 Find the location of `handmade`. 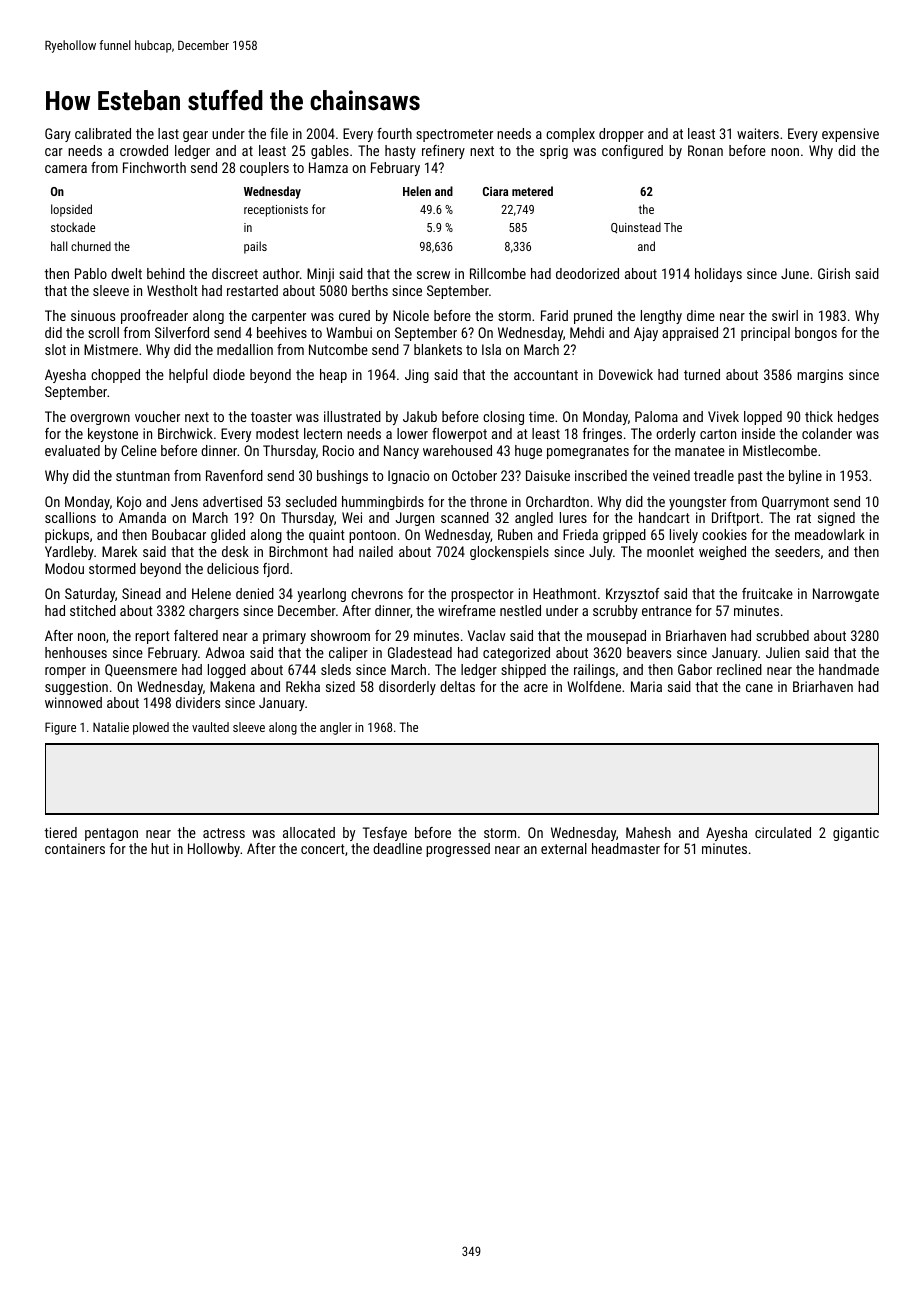

handmade is located at coordinates (849, 669).
